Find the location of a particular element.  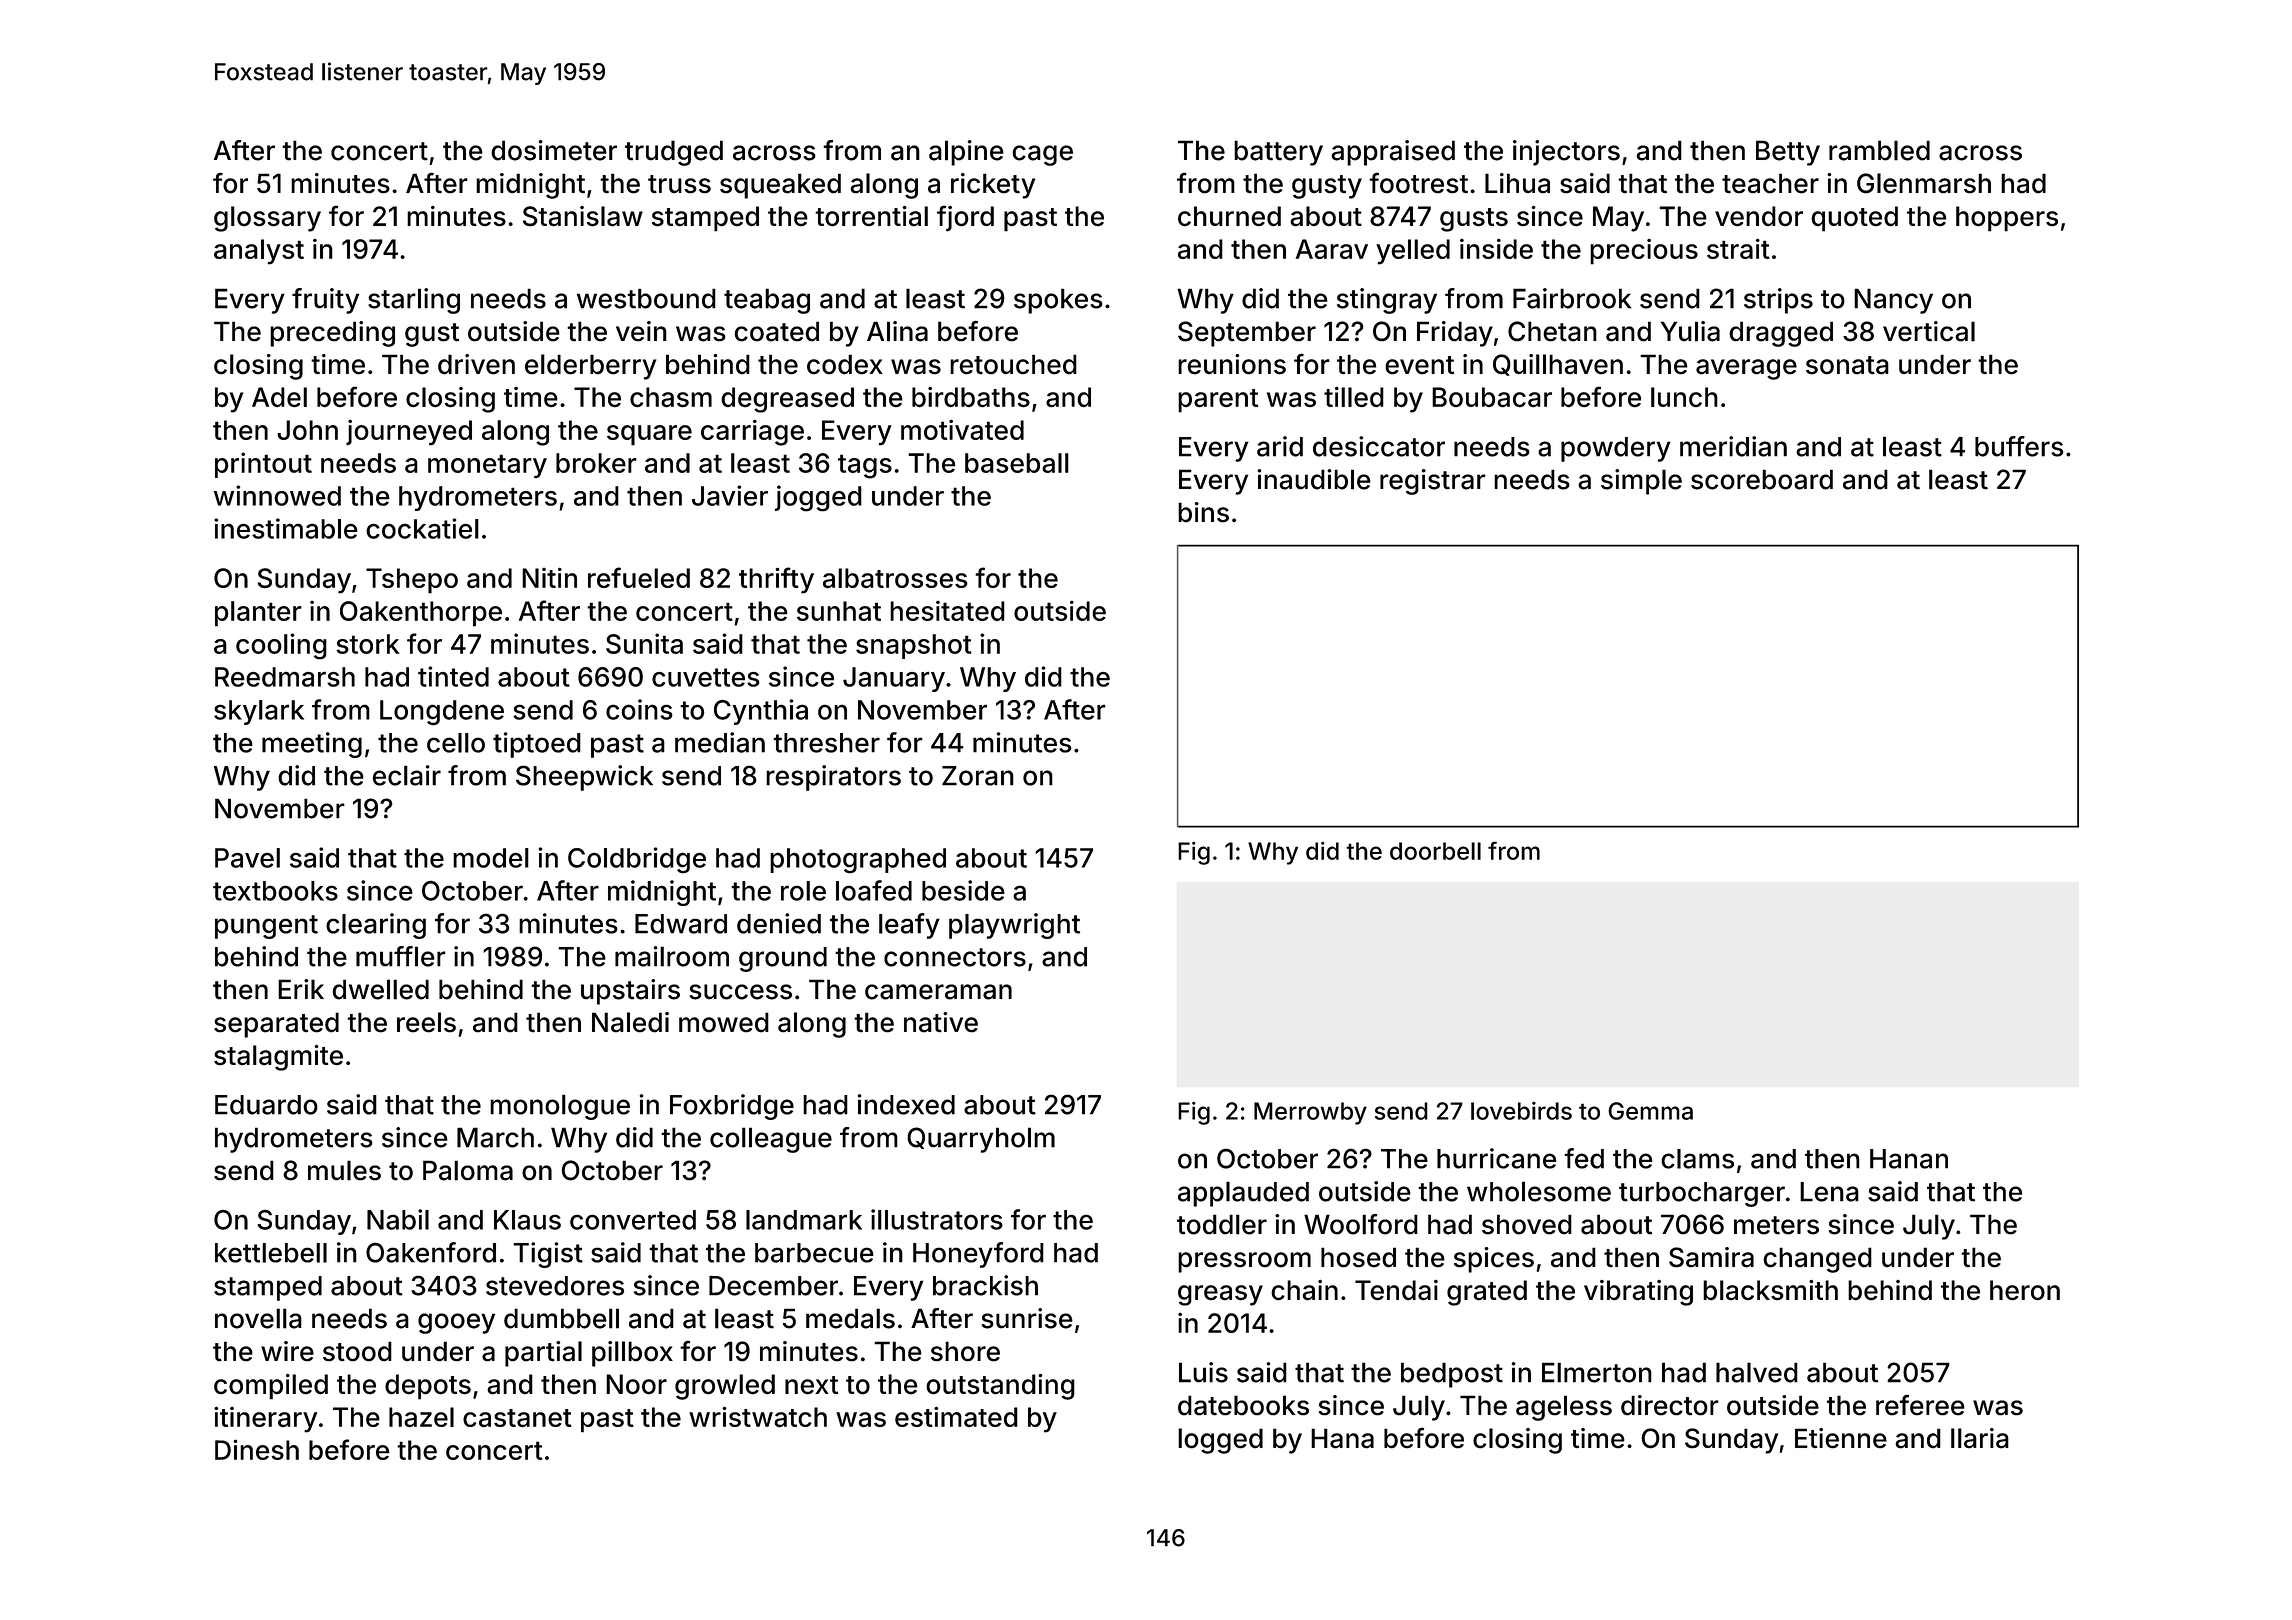

glossary is located at coordinates (267, 219).
